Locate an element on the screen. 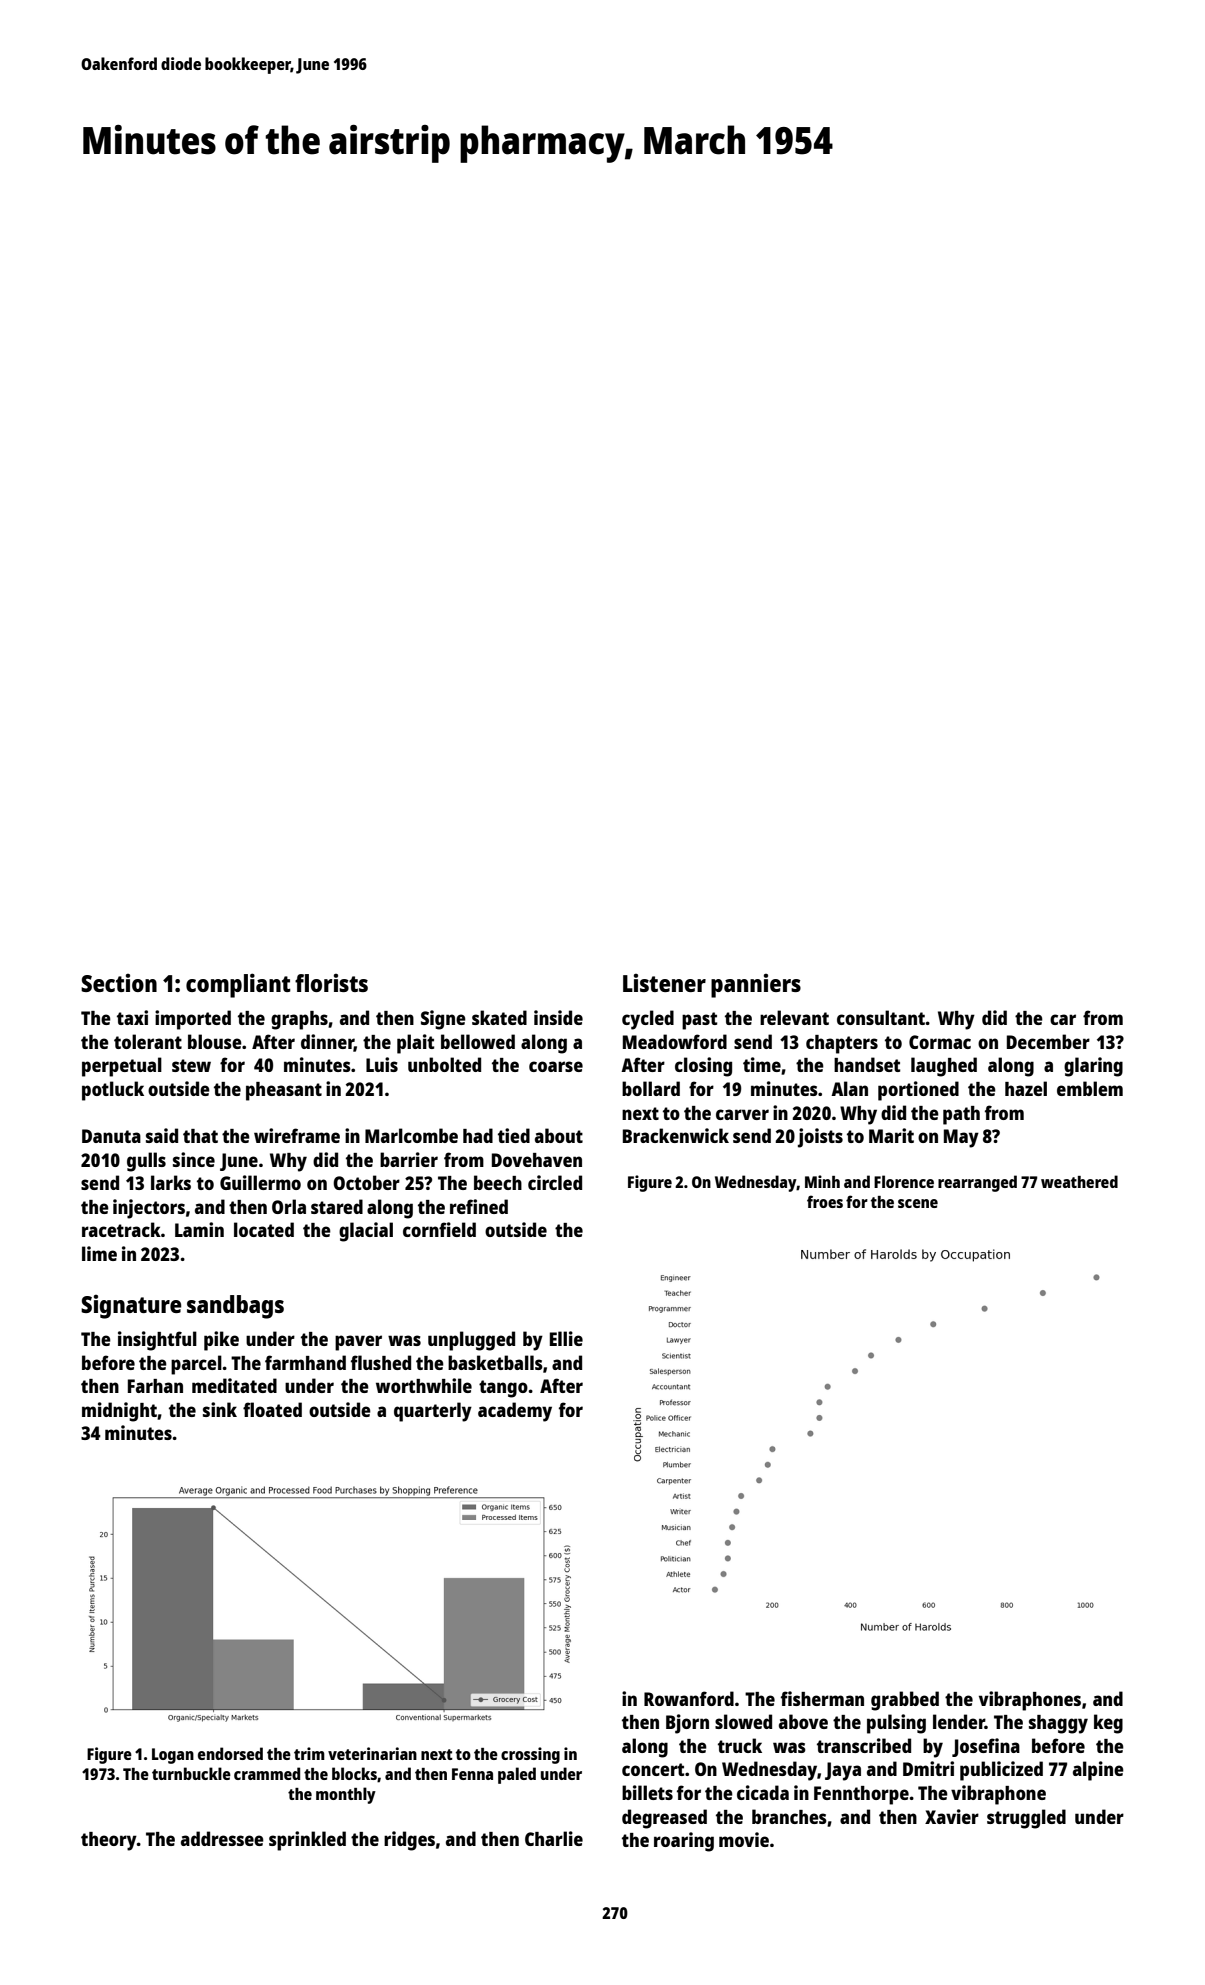  Minh is located at coordinates (822, 1181).
